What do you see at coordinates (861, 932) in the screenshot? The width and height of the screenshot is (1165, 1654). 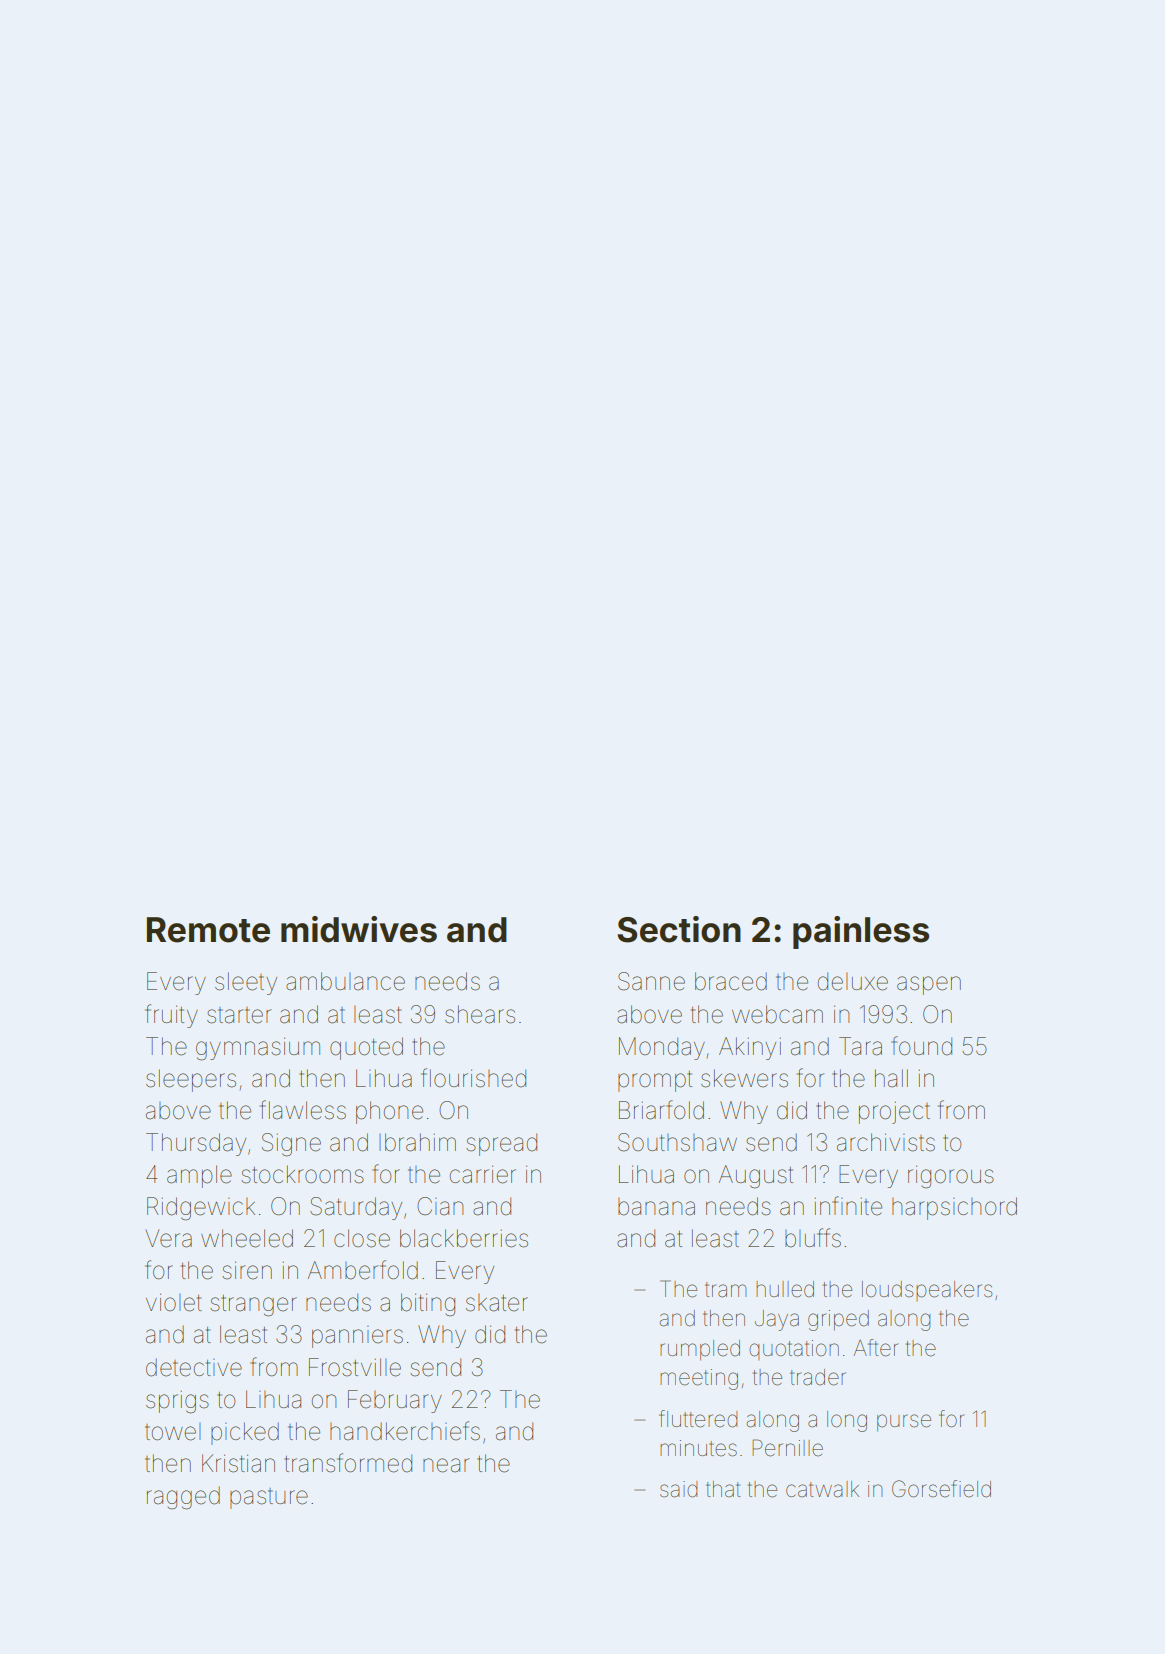 I see `painless` at bounding box center [861, 932].
